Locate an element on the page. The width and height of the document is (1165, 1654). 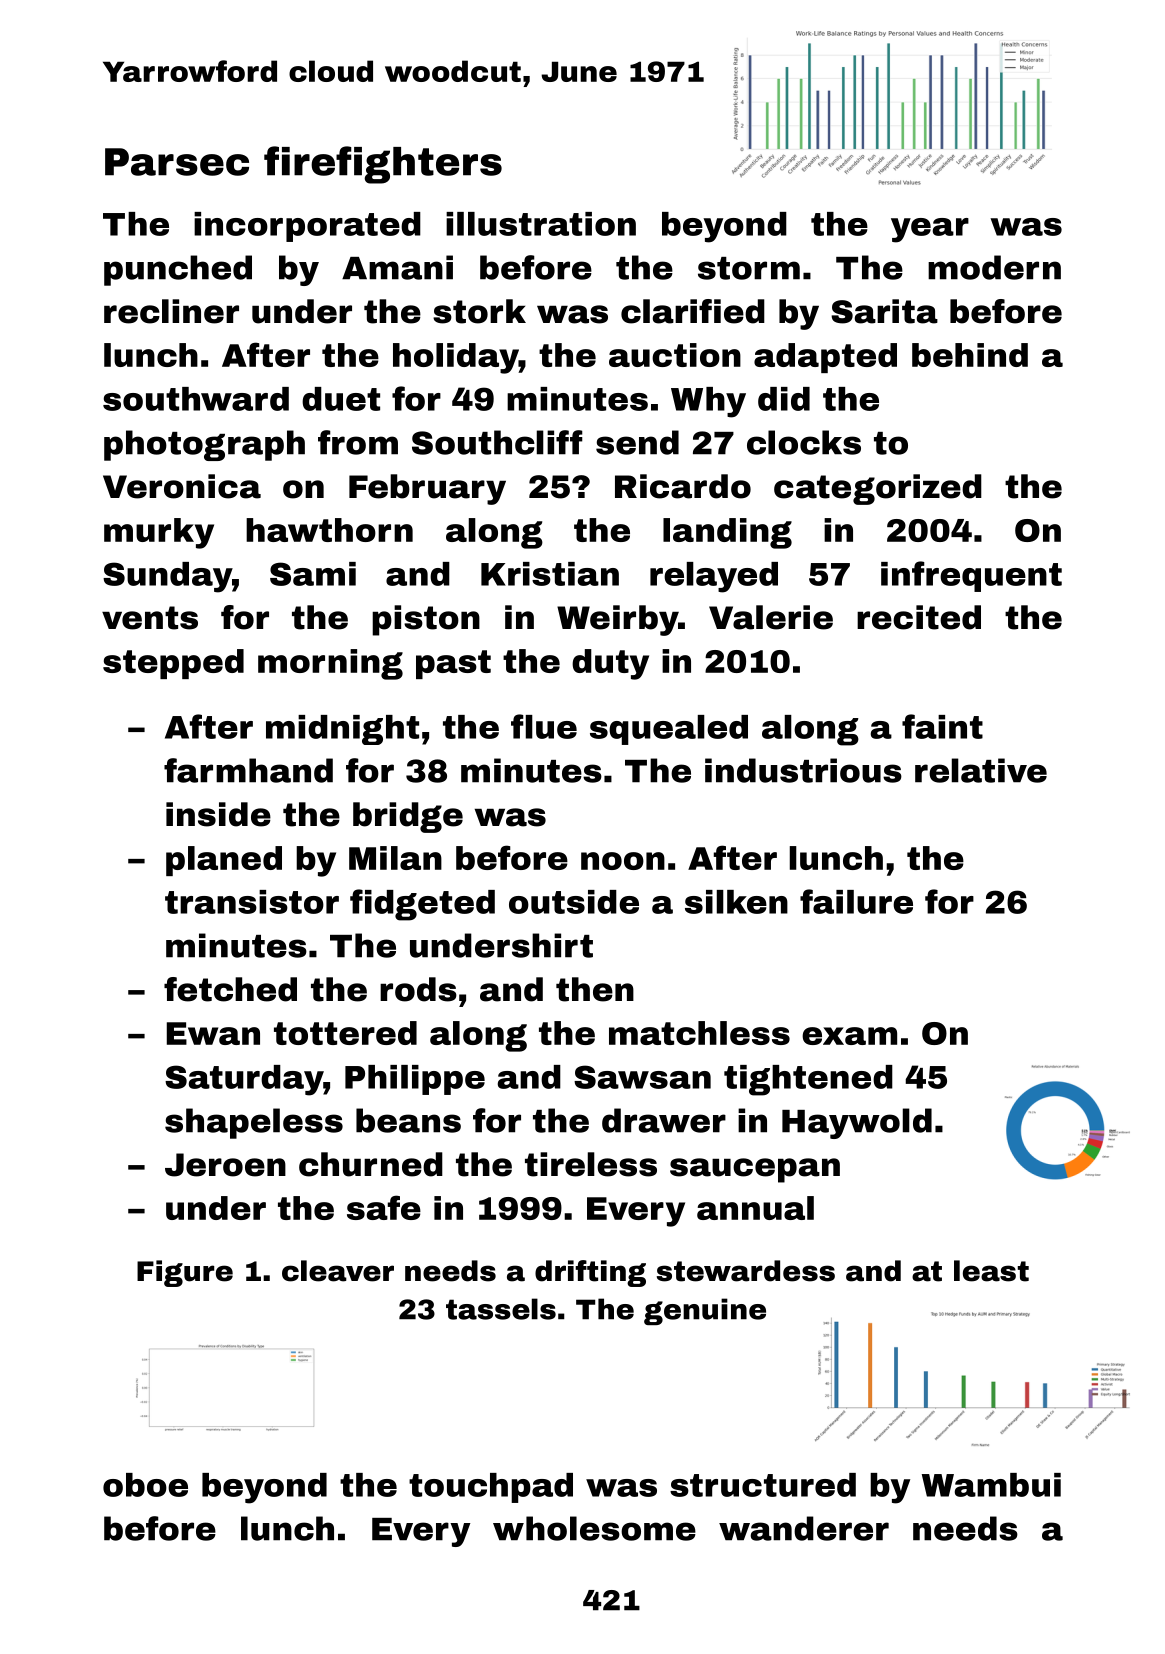
structured is located at coordinates (763, 1485).
